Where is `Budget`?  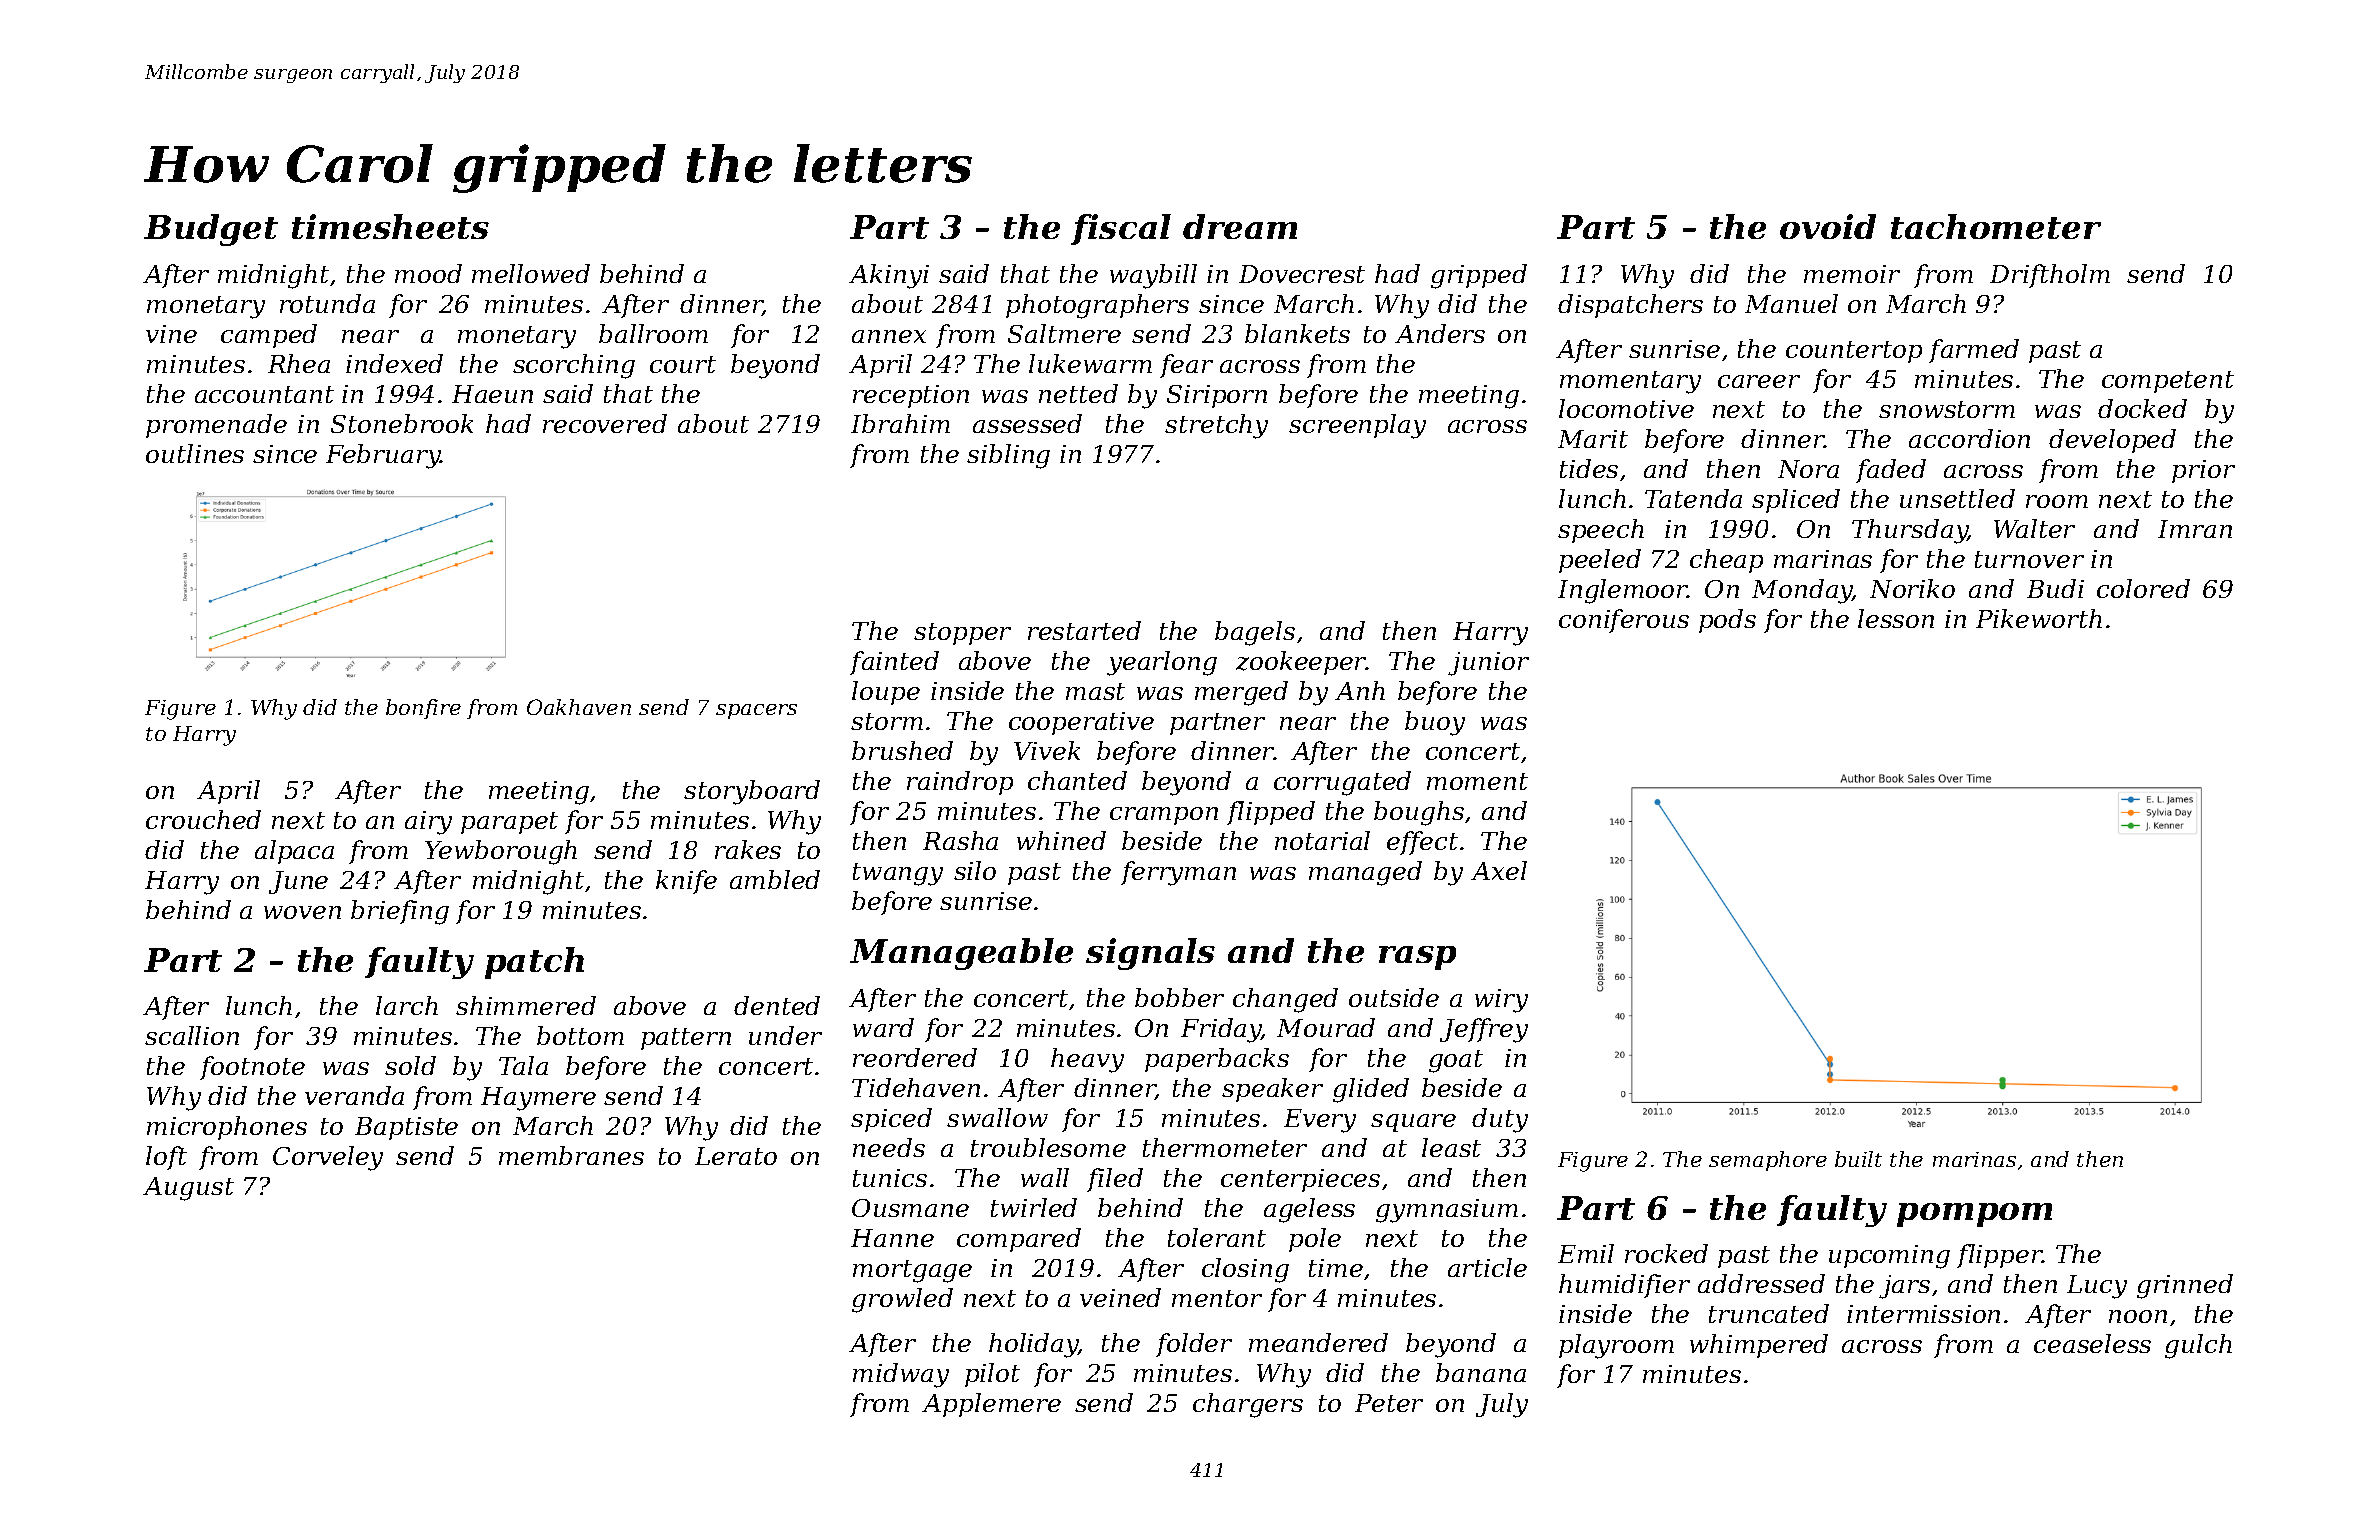 Budget is located at coordinates (211, 230).
